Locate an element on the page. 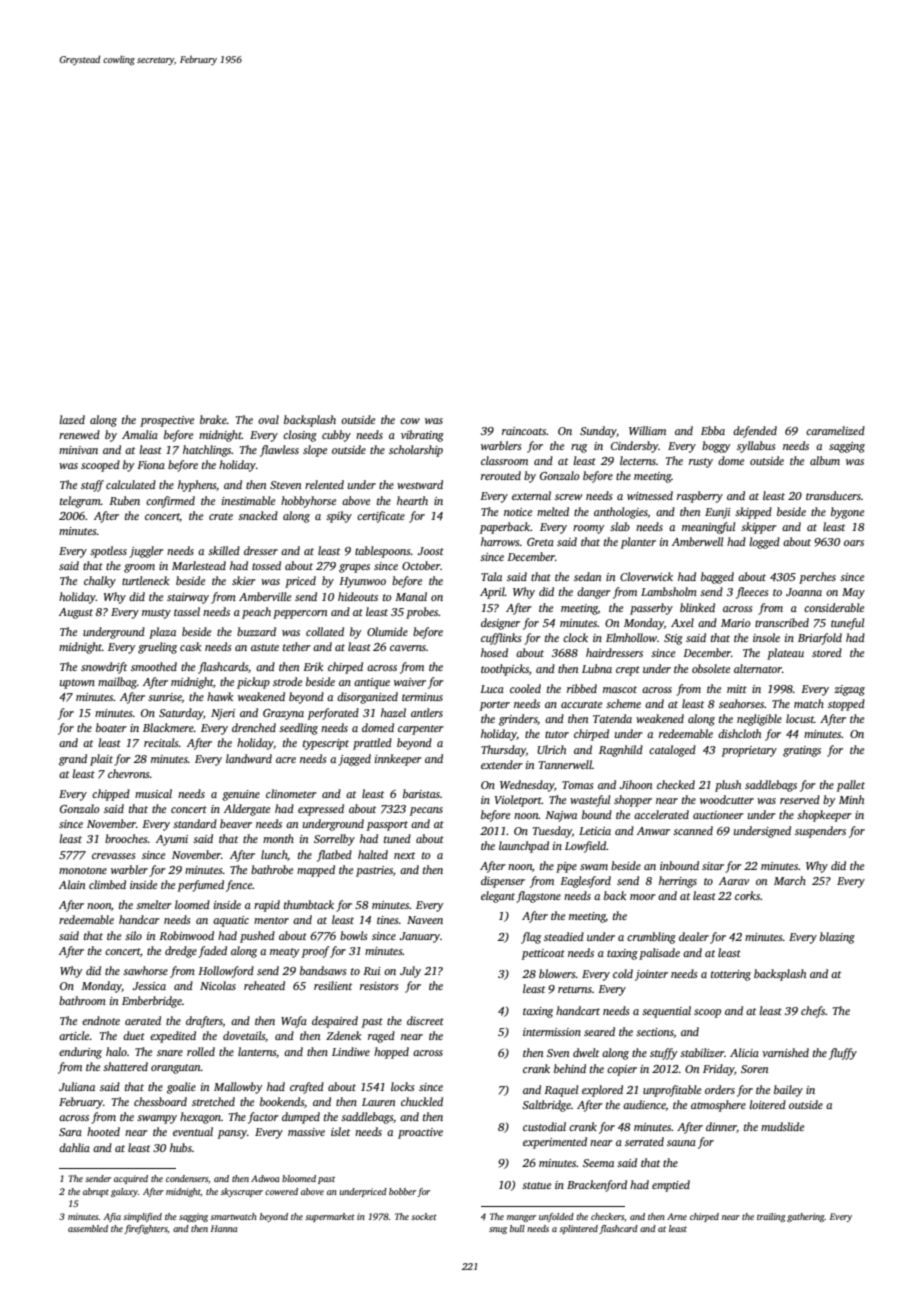  August is located at coordinates (76, 613).
